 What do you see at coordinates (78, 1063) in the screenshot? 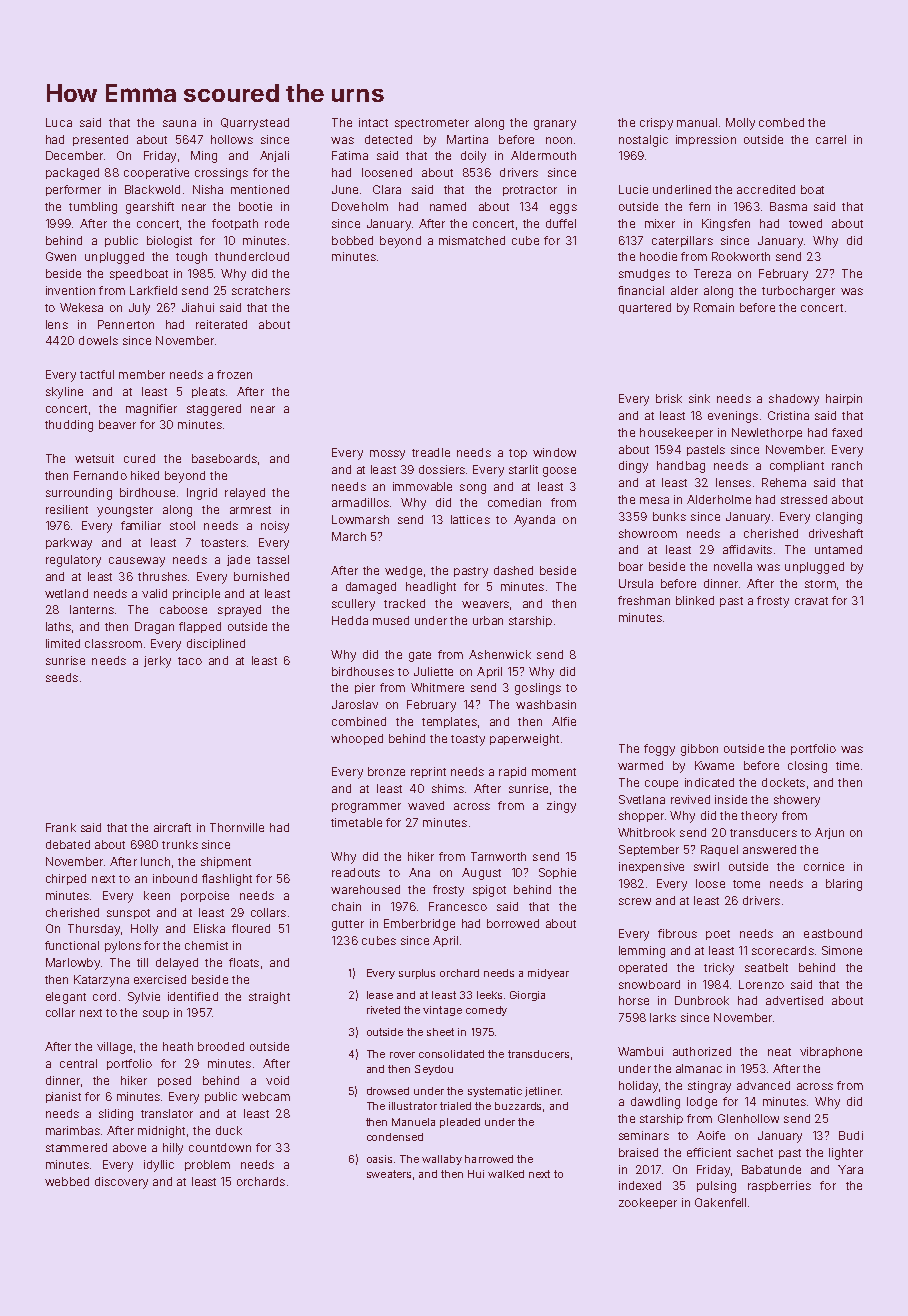
I see `central` at bounding box center [78, 1063].
